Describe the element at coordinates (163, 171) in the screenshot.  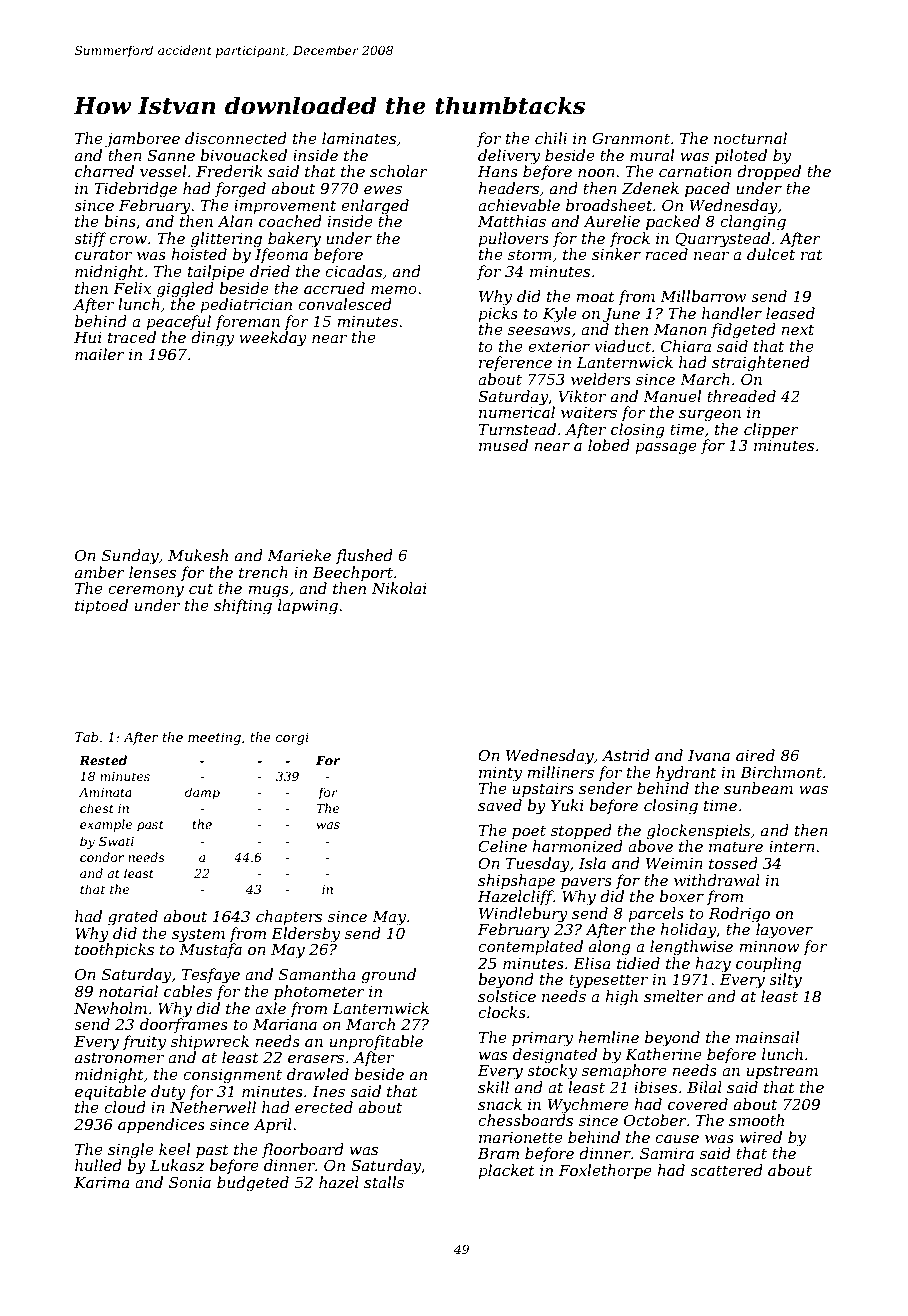
I see `vessel` at that location.
